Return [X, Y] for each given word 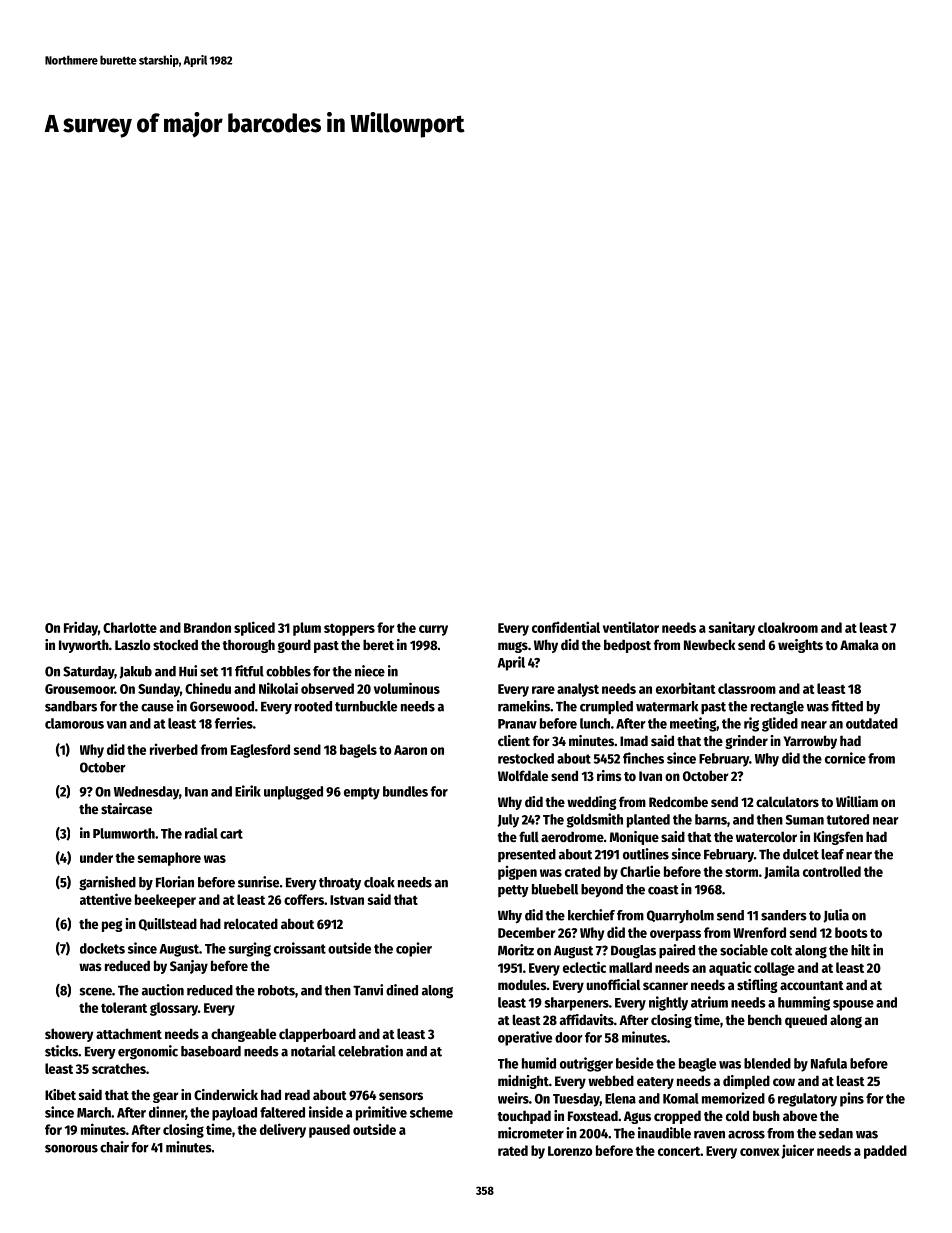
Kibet [60, 1094]
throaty [340, 883]
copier [414, 949]
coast [663, 890]
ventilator [631, 627]
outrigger [586, 1064]
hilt [860, 950]
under [96, 857]
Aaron [410, 750]
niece [370, 671]
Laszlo [132, 644]
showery [69, 1035]
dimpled [746, 1082]
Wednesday [146, 793]
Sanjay [189, 967]
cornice [845, 758]
